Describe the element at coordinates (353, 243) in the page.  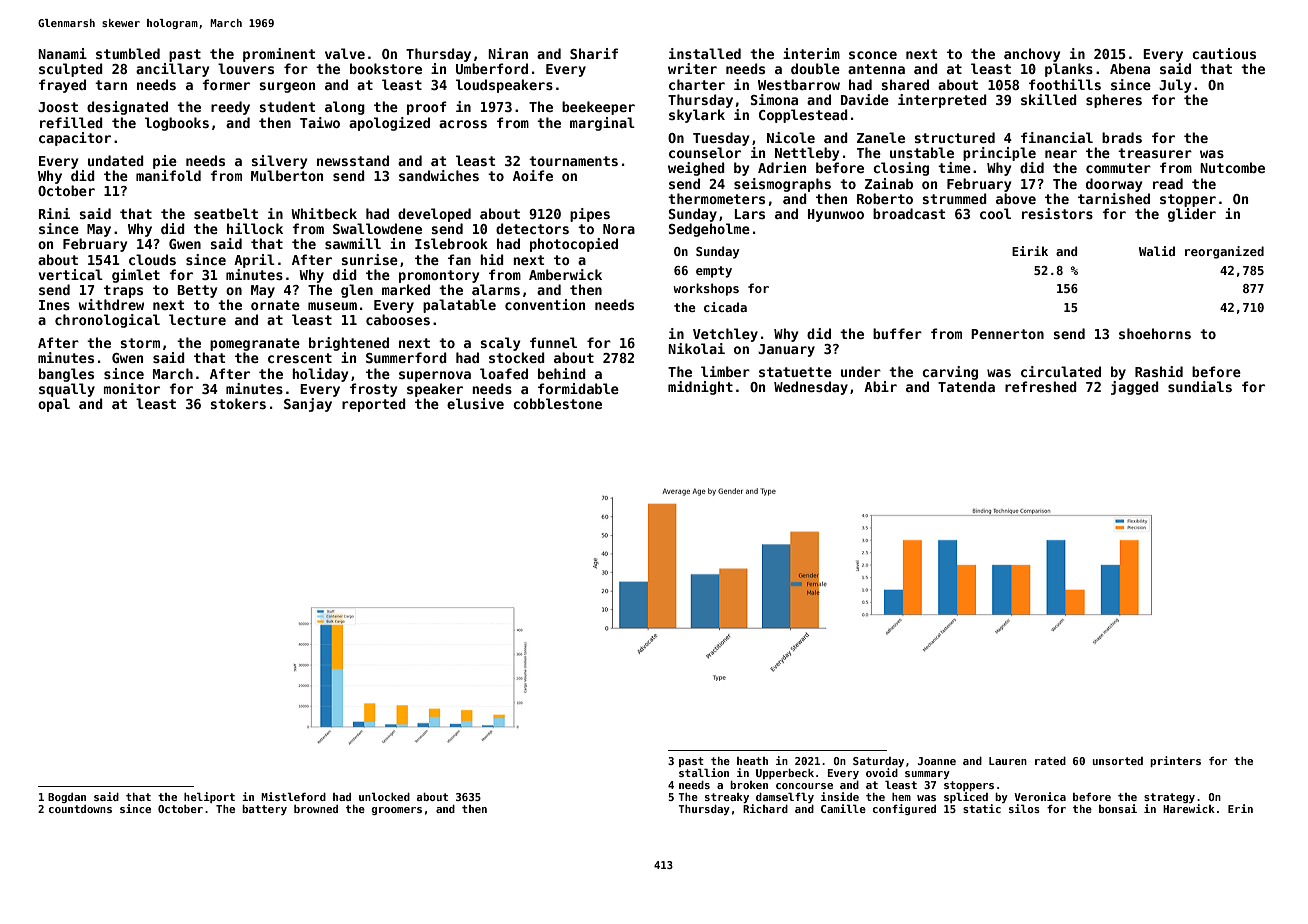
I see `sawmill` at that location.
